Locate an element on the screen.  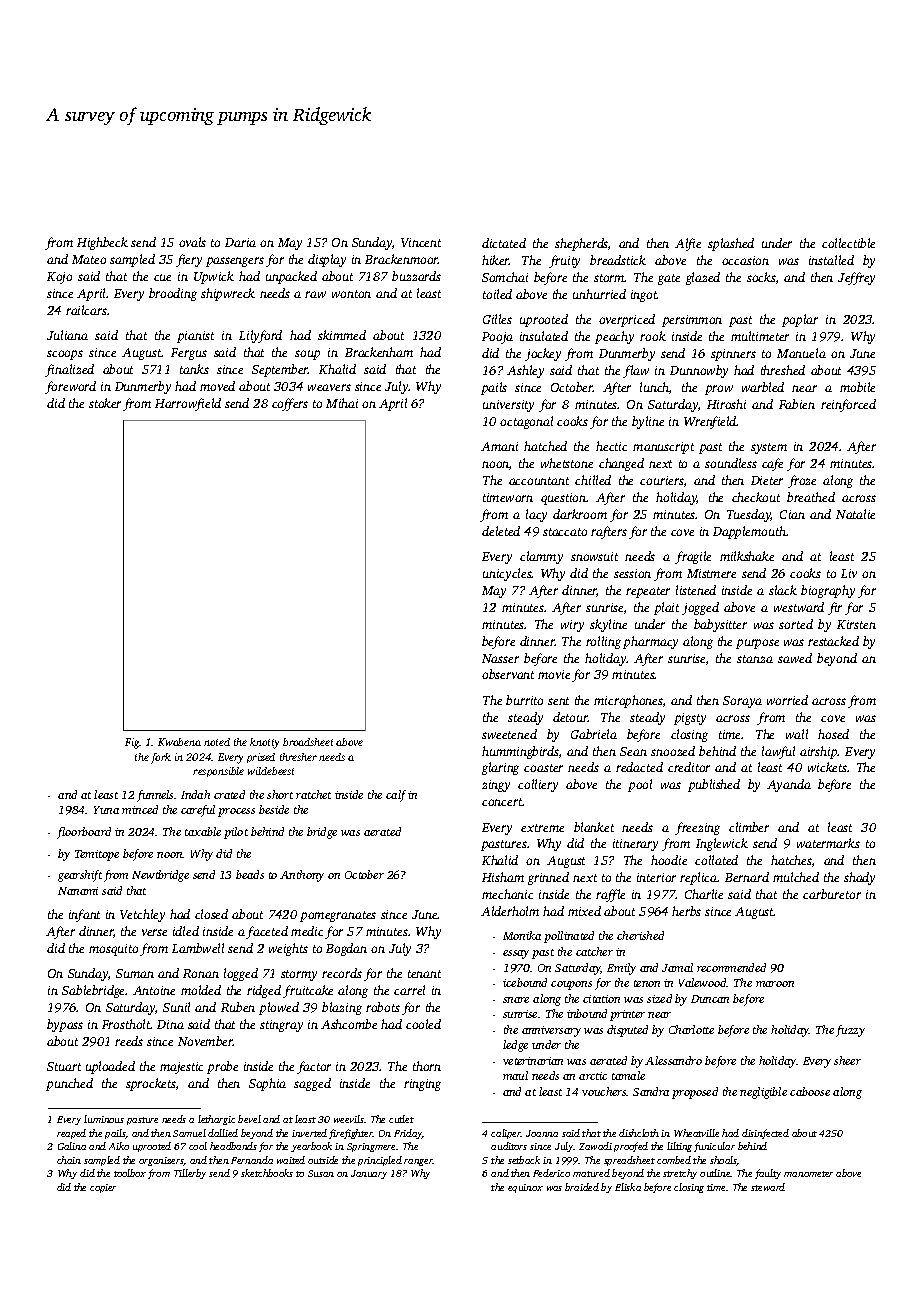
dictated is located at coordinates (504, 243).
